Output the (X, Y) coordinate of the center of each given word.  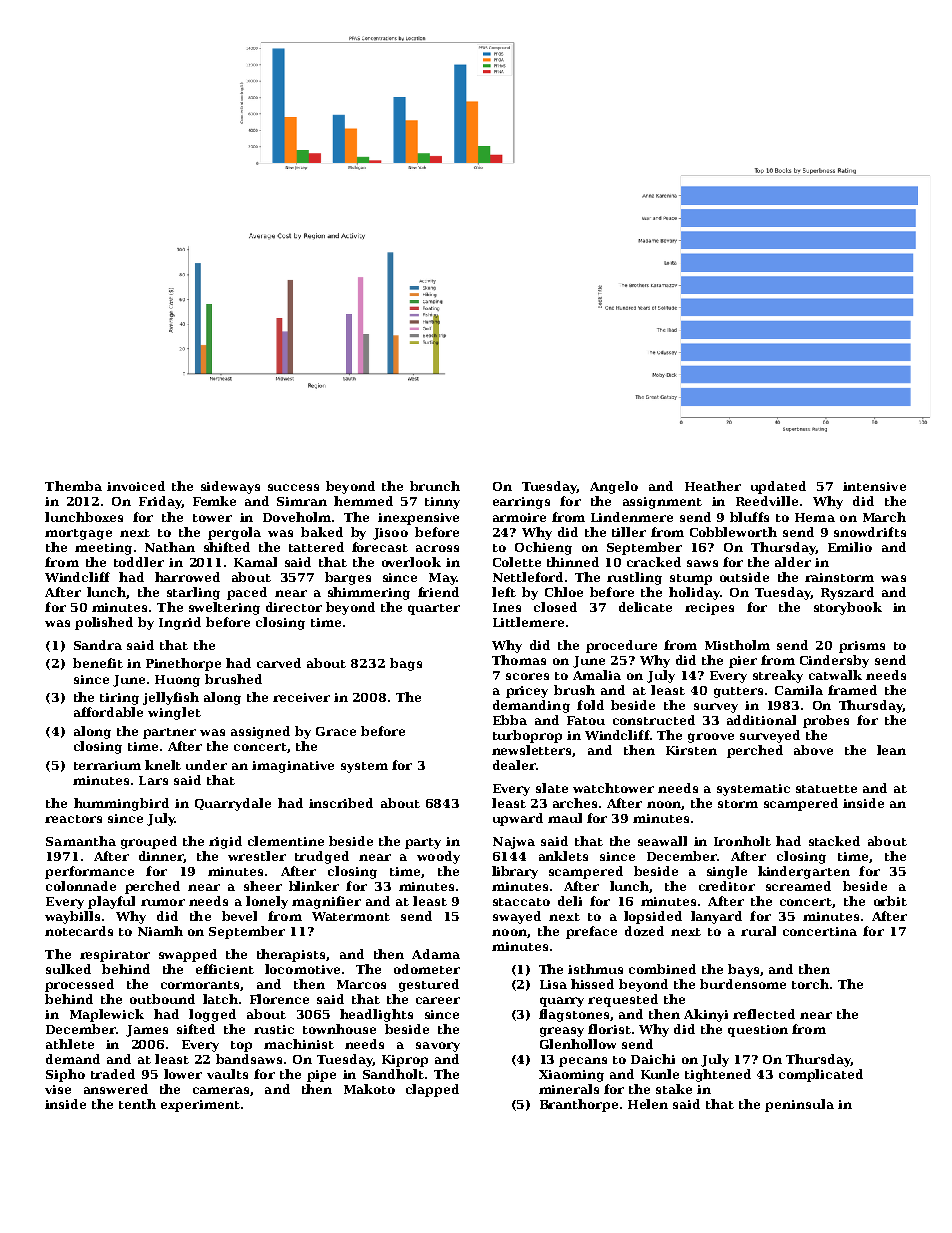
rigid (225, 842)
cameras (221, 1090)
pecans (583, 1062)
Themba (73, 486)
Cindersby (834, 661)
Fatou (586, 720)
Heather (713, 486)
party (423, 843)
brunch (435, 486)
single (727, 872)
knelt (163, 765)
